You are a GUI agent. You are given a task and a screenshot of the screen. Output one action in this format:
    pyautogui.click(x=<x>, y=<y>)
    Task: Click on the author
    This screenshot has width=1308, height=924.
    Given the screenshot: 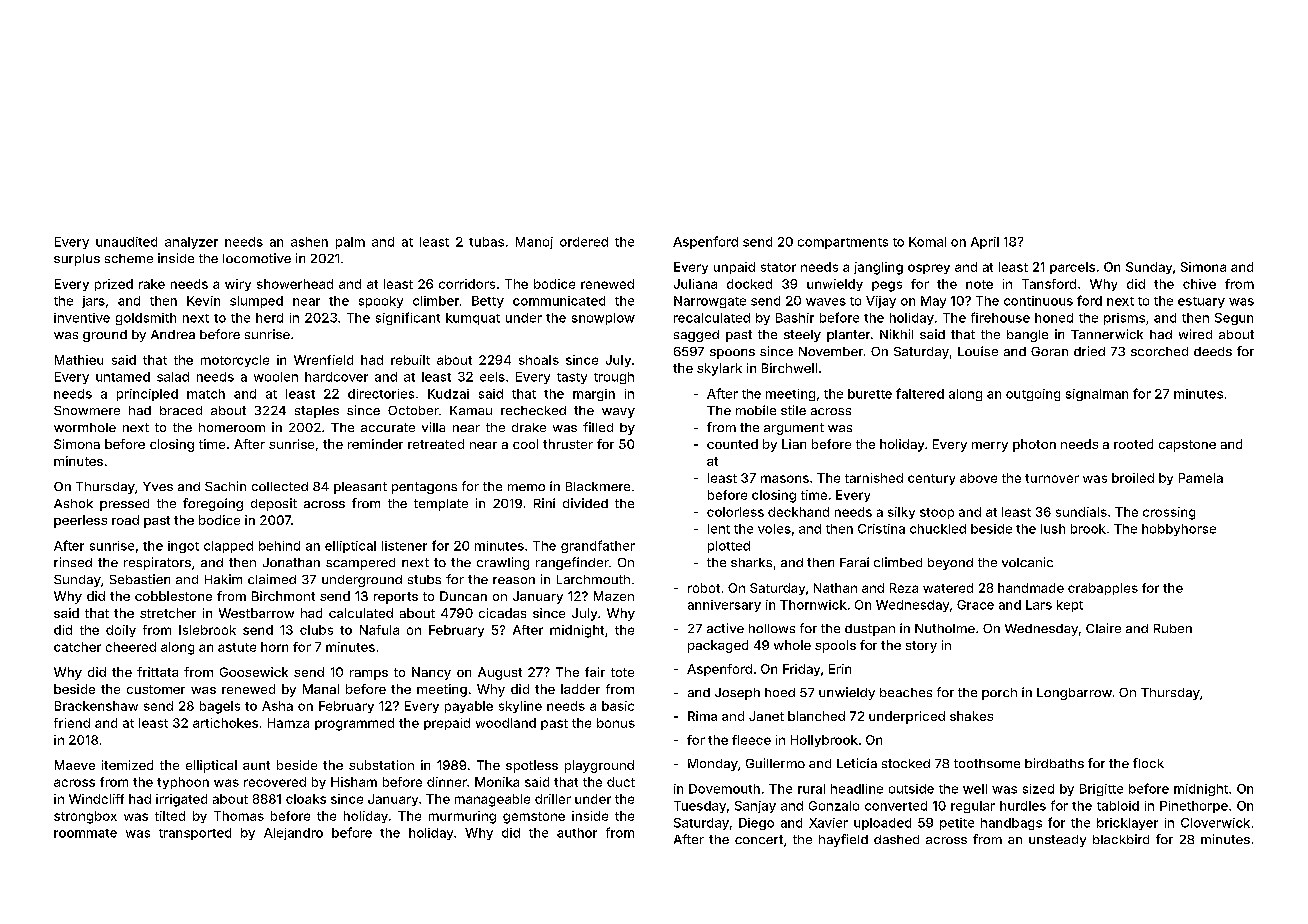 What is the action you would take?
    pyautogui.click(x=577, y=833)
